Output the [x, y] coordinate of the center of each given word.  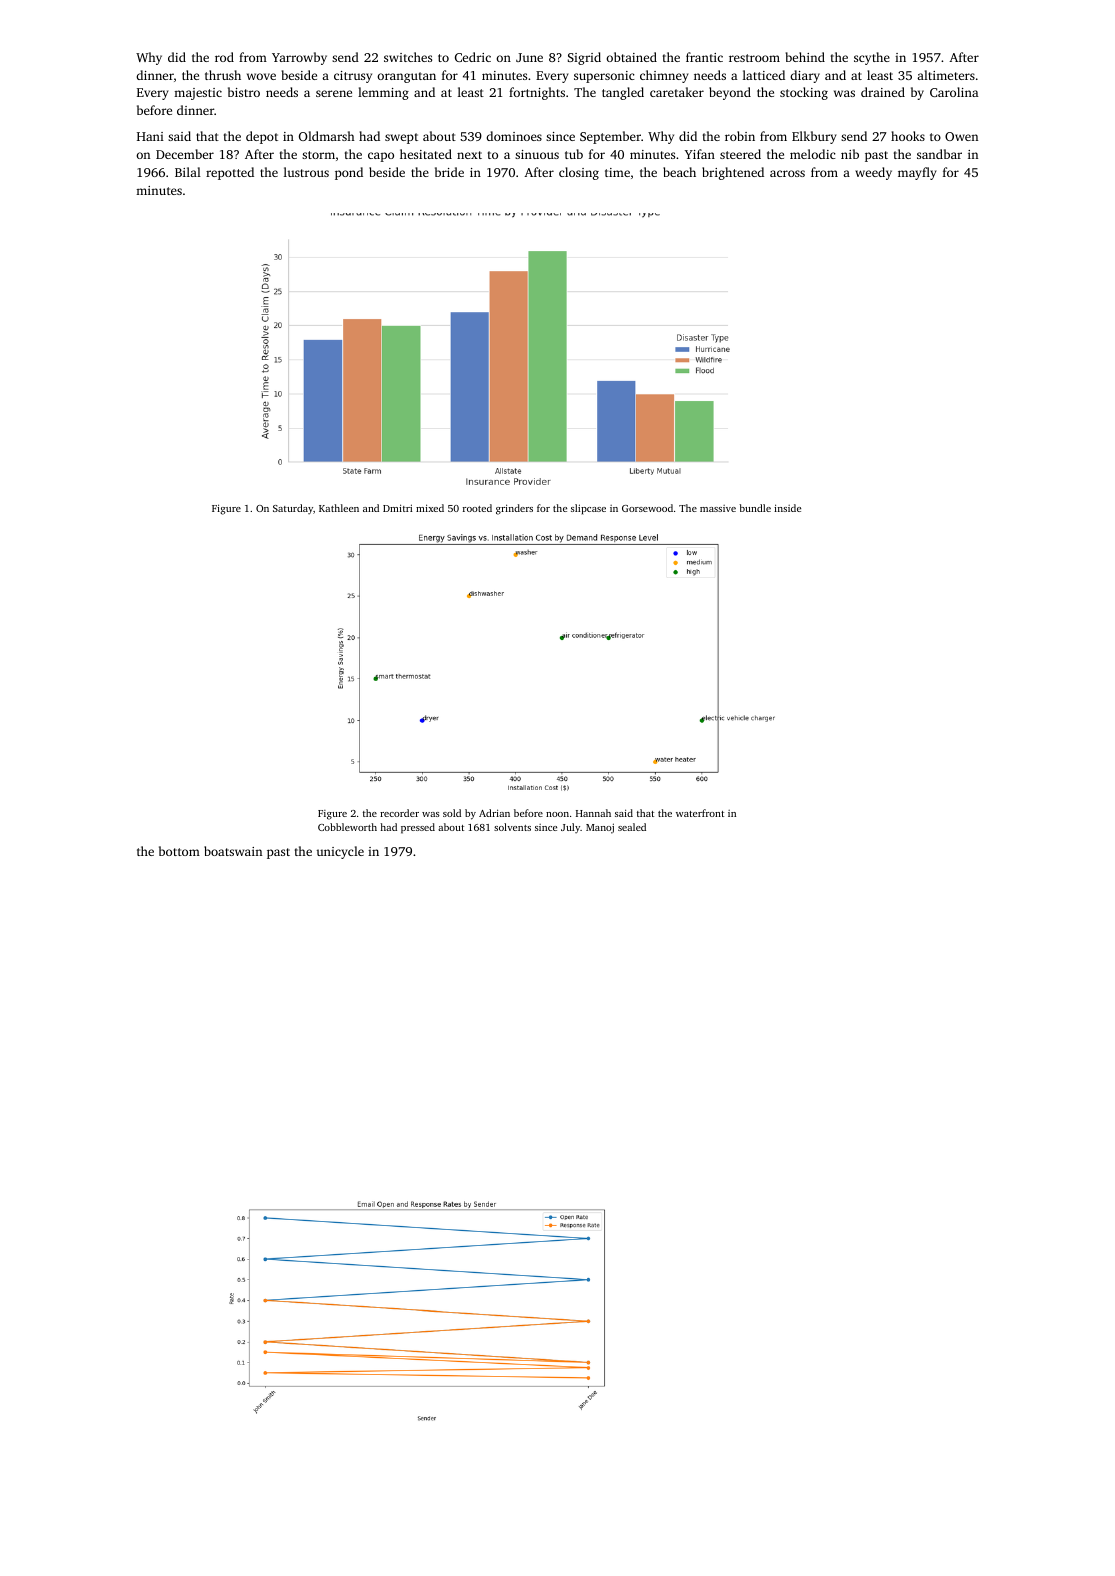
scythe [872, 58]
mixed [430, 508]
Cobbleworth [347, 827]
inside [787, 508]
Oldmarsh [326, 136]
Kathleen [339, 508]
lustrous [306, 172]
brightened [733, 173]
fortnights [537, 93]
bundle [755, 508]
